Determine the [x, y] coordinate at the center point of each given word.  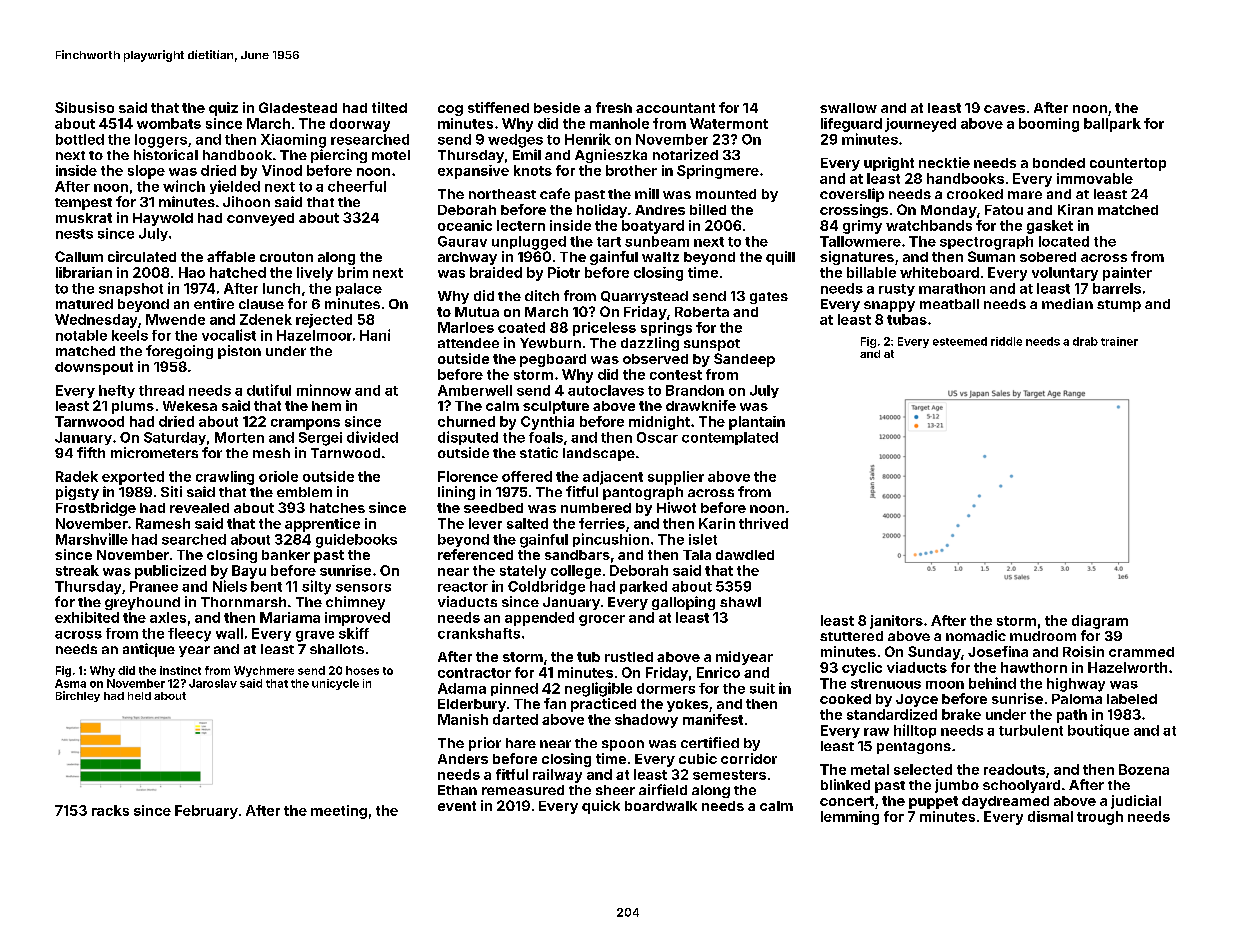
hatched [238, 272]
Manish [463, 719]
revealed [199, 508]
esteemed [960, 341]
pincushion [611, 540]
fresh [614, 107]
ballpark [1112, 125]
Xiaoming [293, 141]
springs [666, 329]
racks [110, 810]
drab [1085, 341]
